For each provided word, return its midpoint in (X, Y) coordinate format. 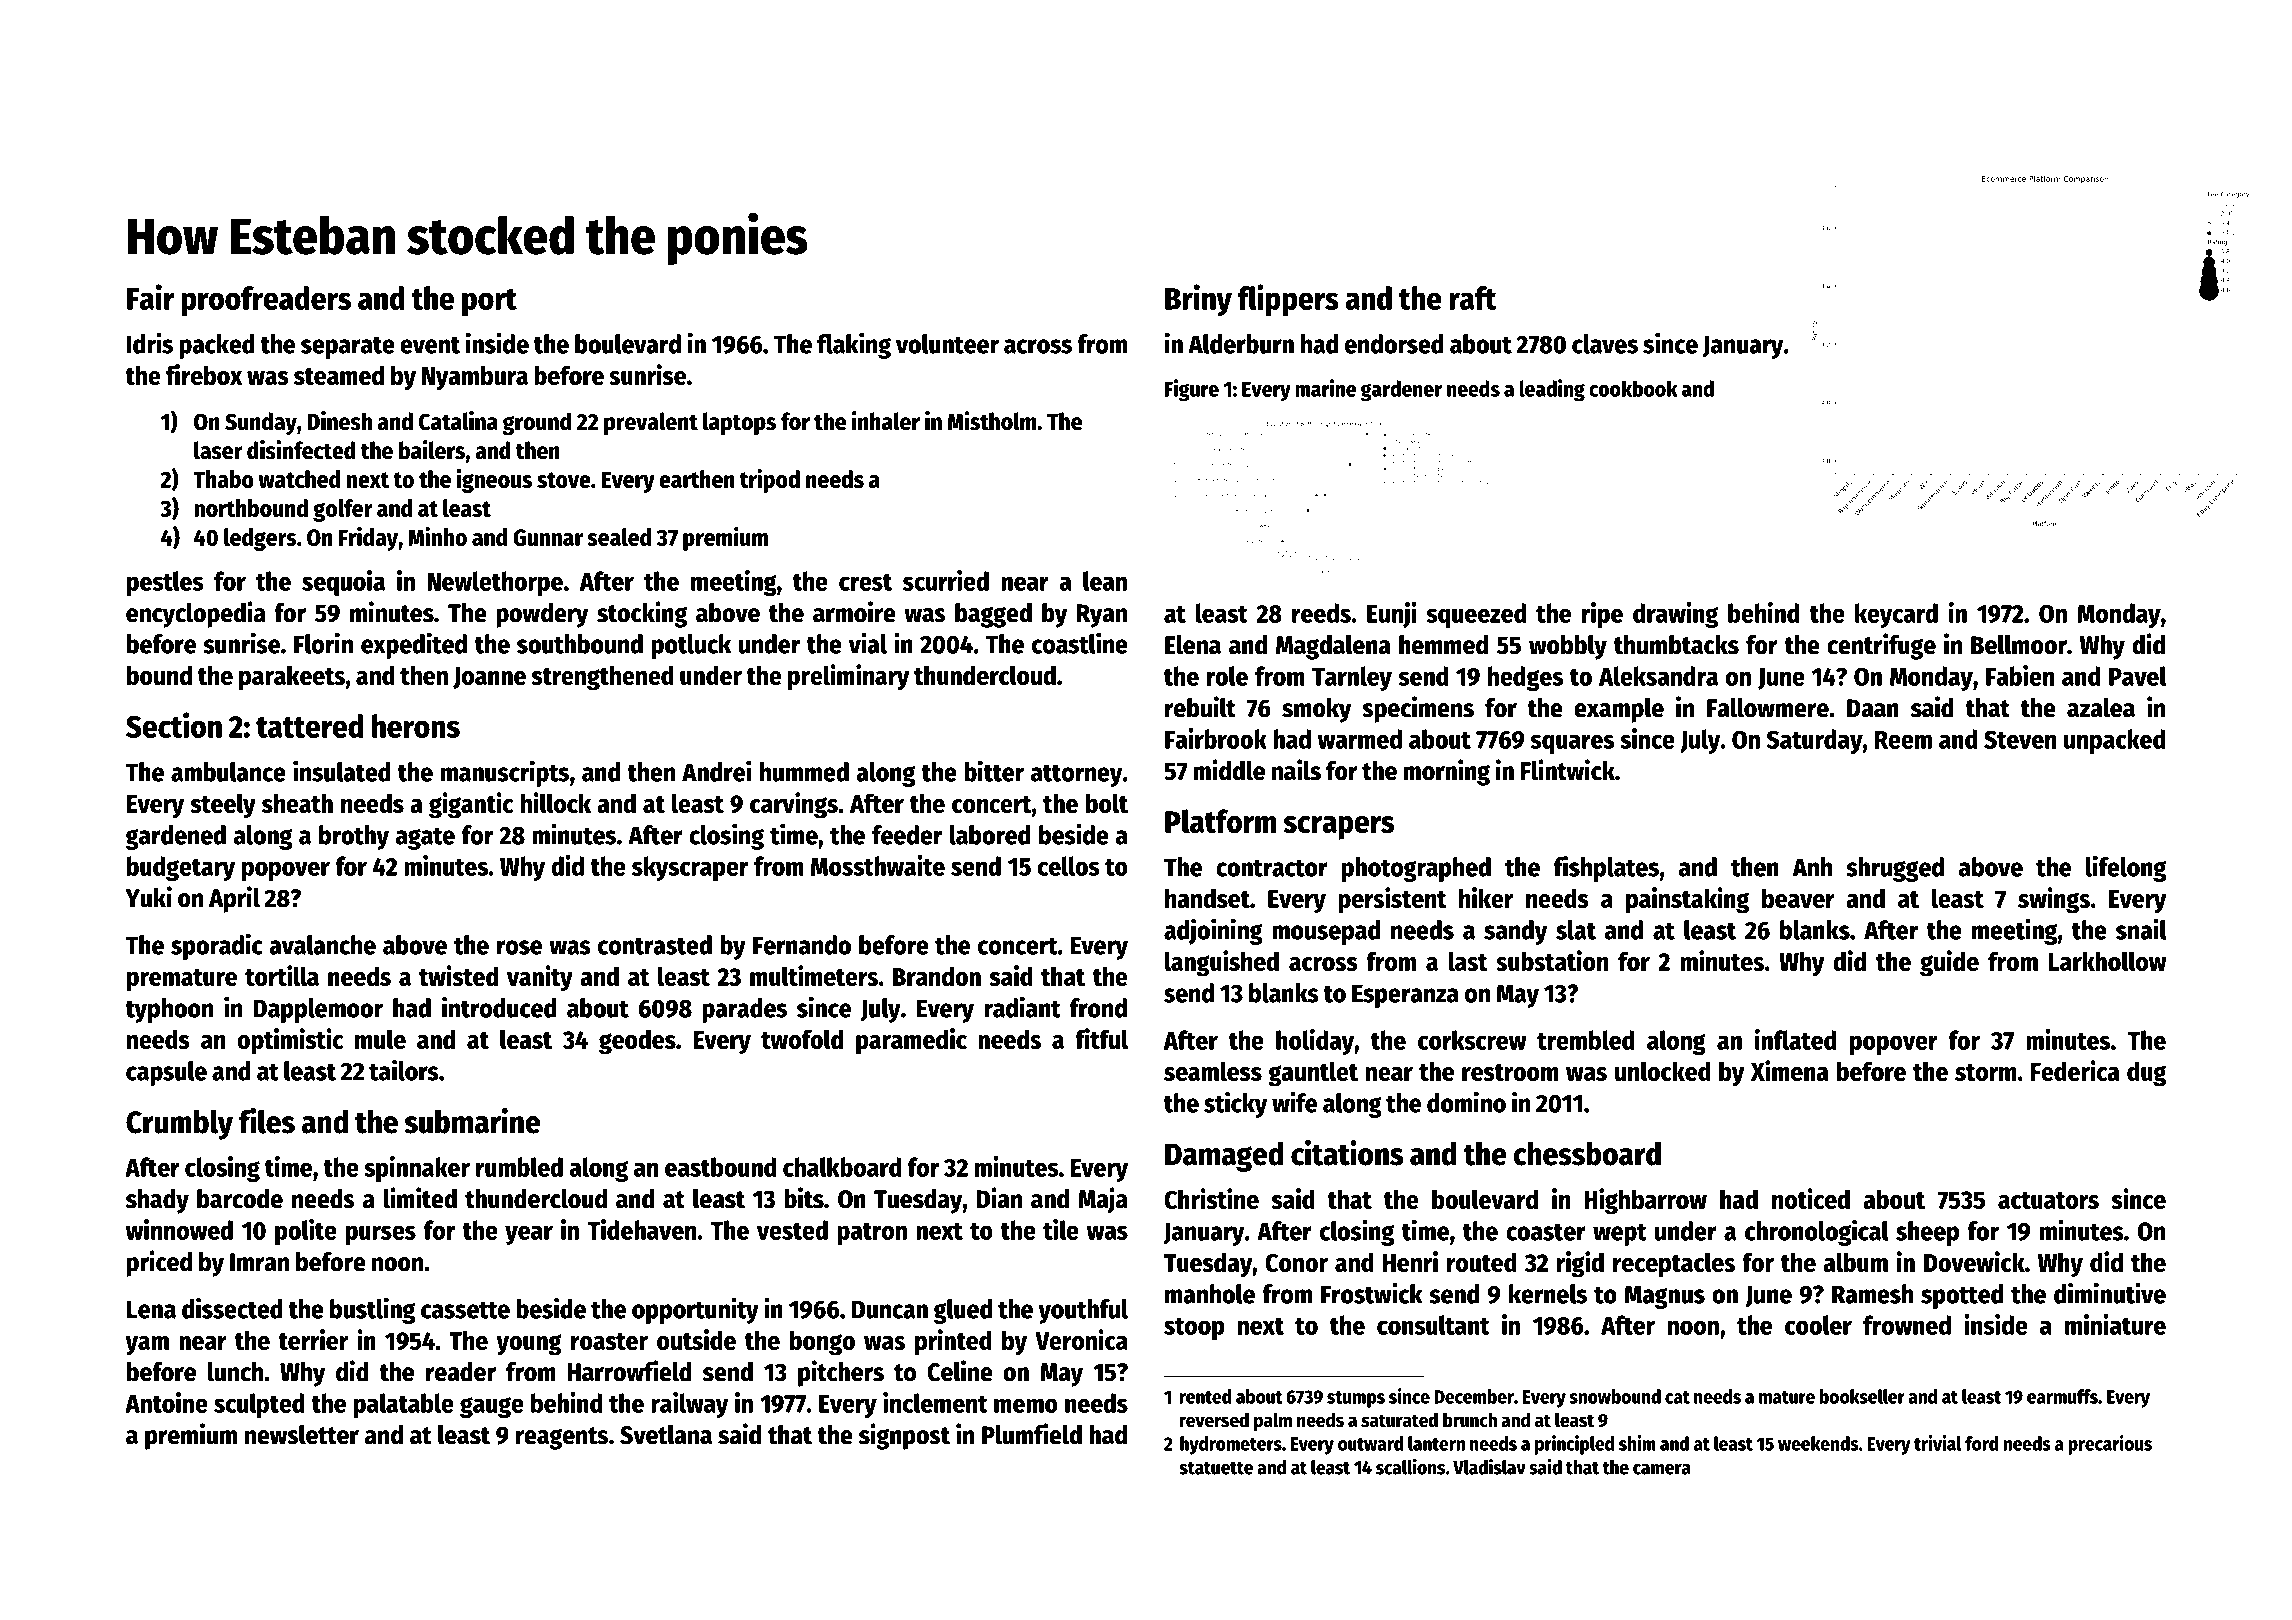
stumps (1356, 1399)
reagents (562, 1438)
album (1855, 1262)
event (430, 345)
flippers (1288, 300)
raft (1473, 298)
